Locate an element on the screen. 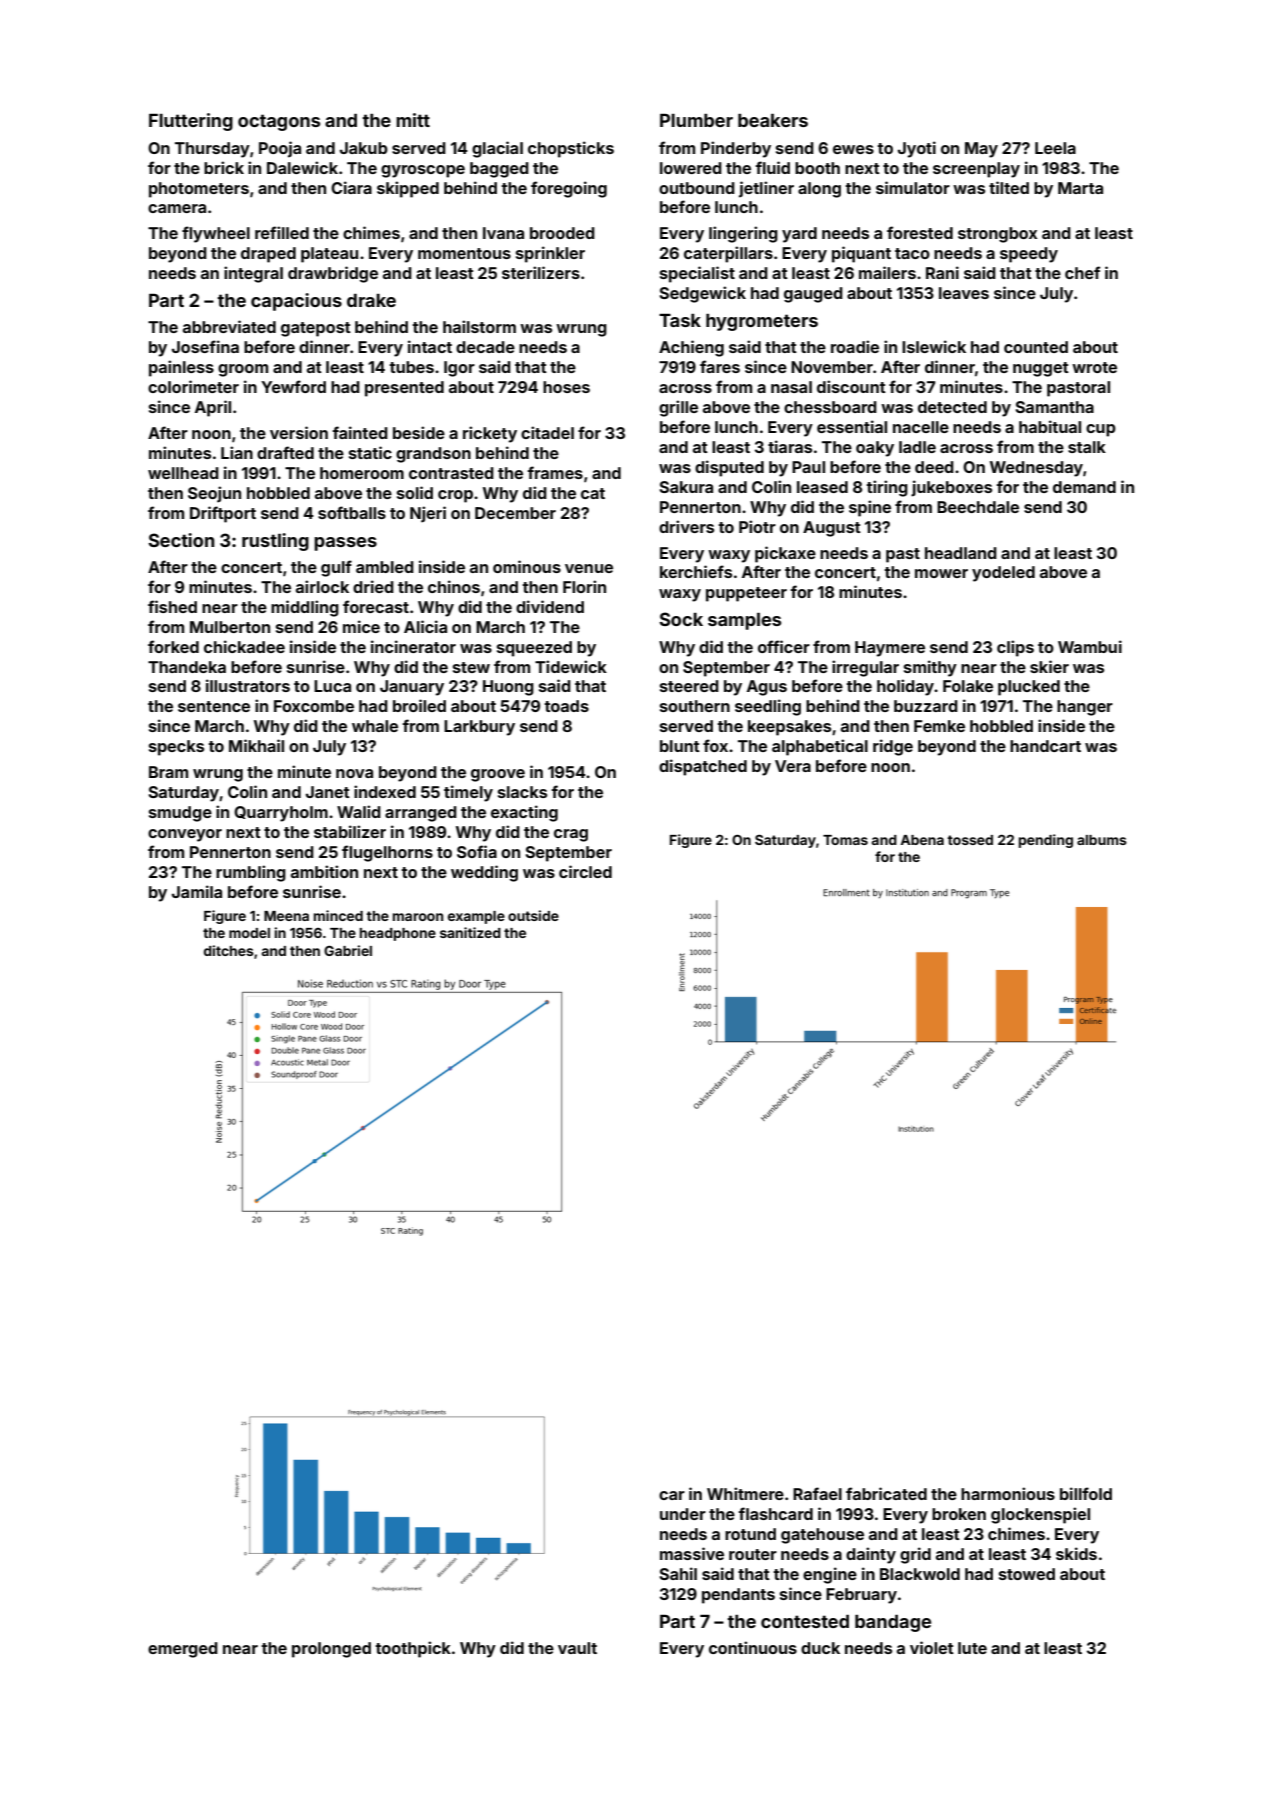  emerged is located at coordinates (183, 1650).
